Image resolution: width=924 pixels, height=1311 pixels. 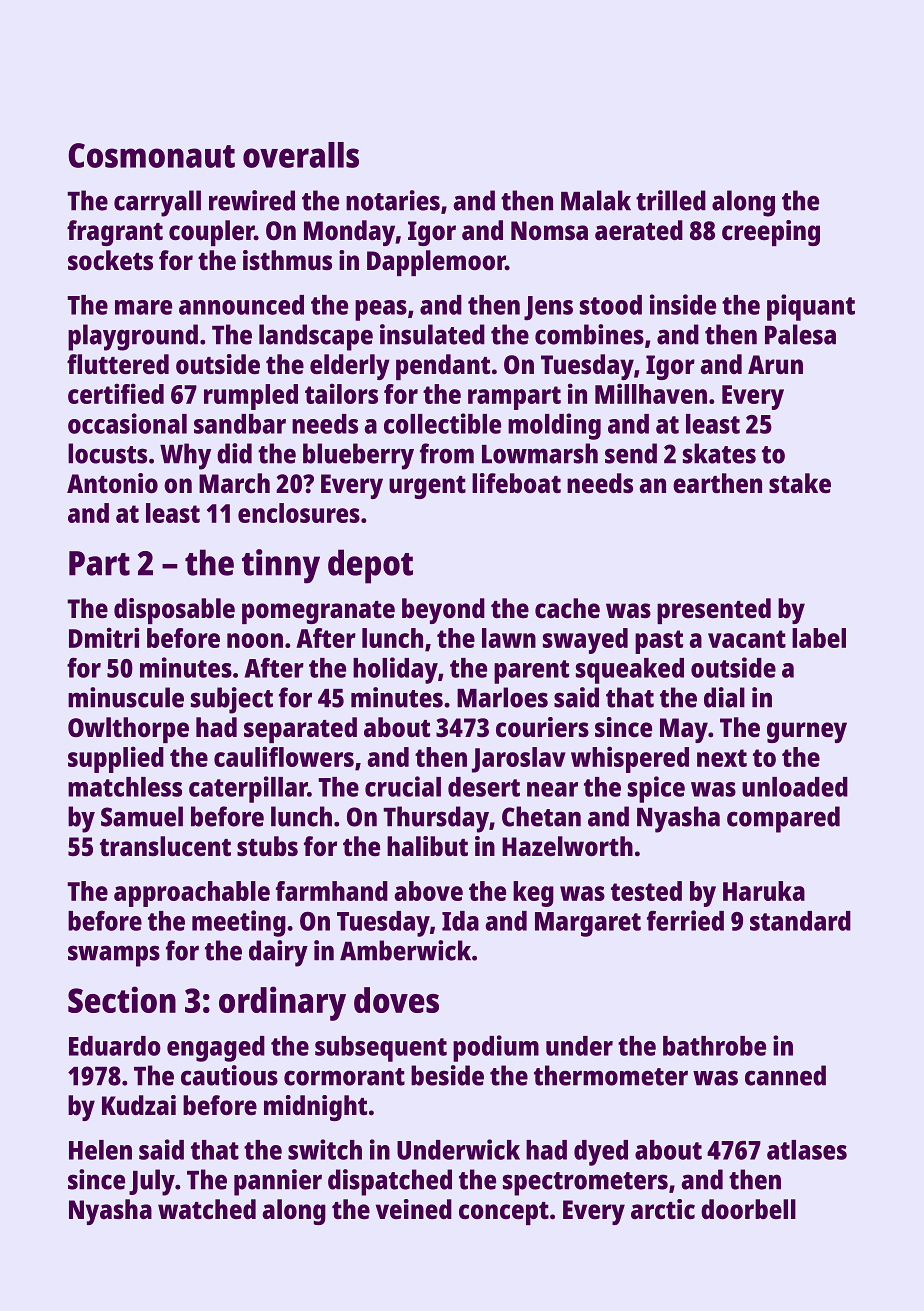 I want to click on Cosmonaut, so click(x=151, y=155).
